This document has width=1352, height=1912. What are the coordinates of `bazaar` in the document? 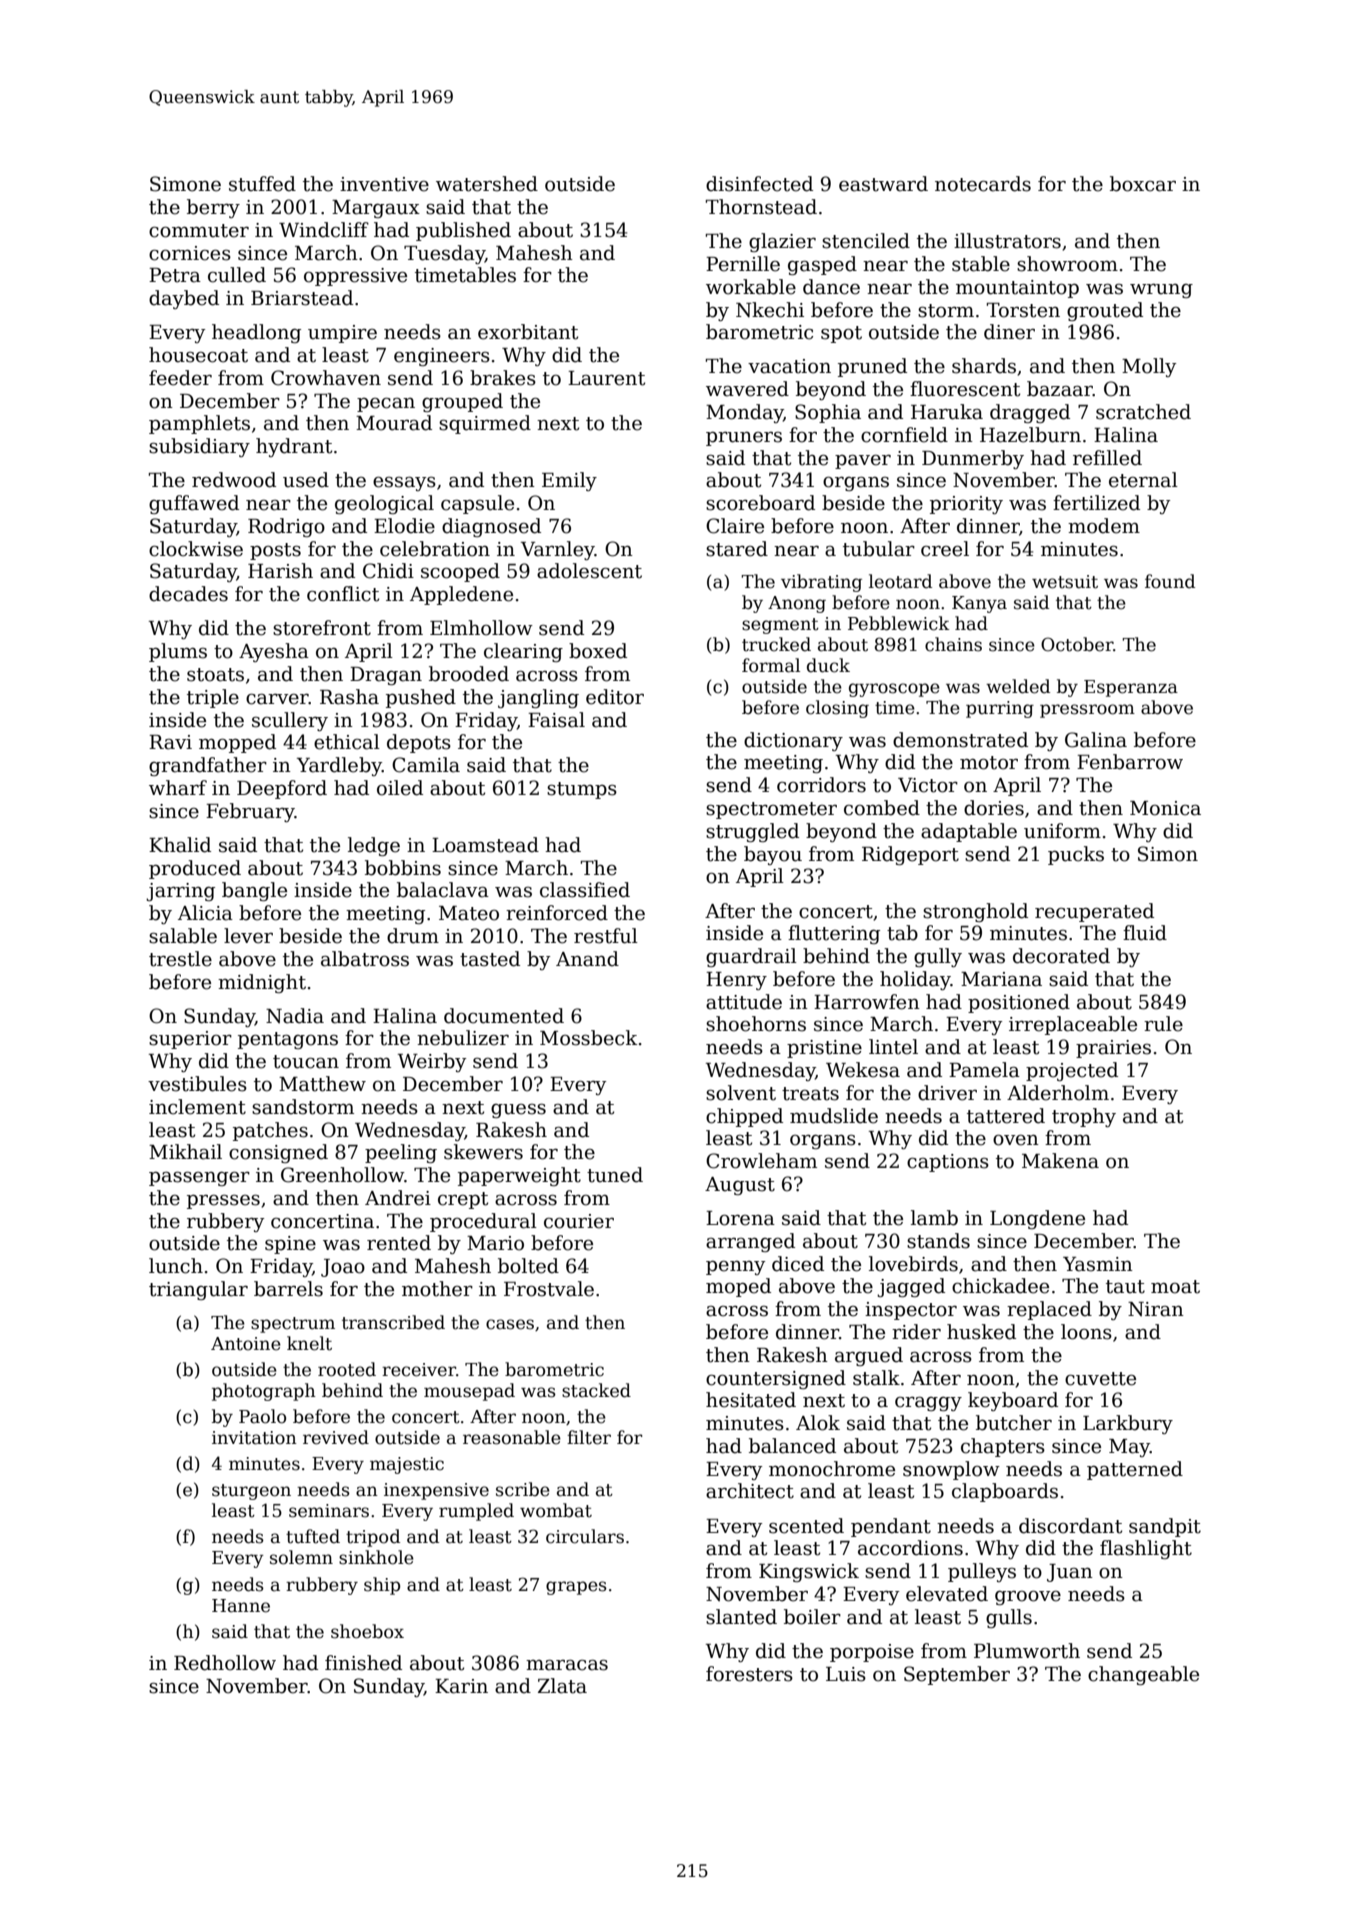 It's located at (1060, 389).
